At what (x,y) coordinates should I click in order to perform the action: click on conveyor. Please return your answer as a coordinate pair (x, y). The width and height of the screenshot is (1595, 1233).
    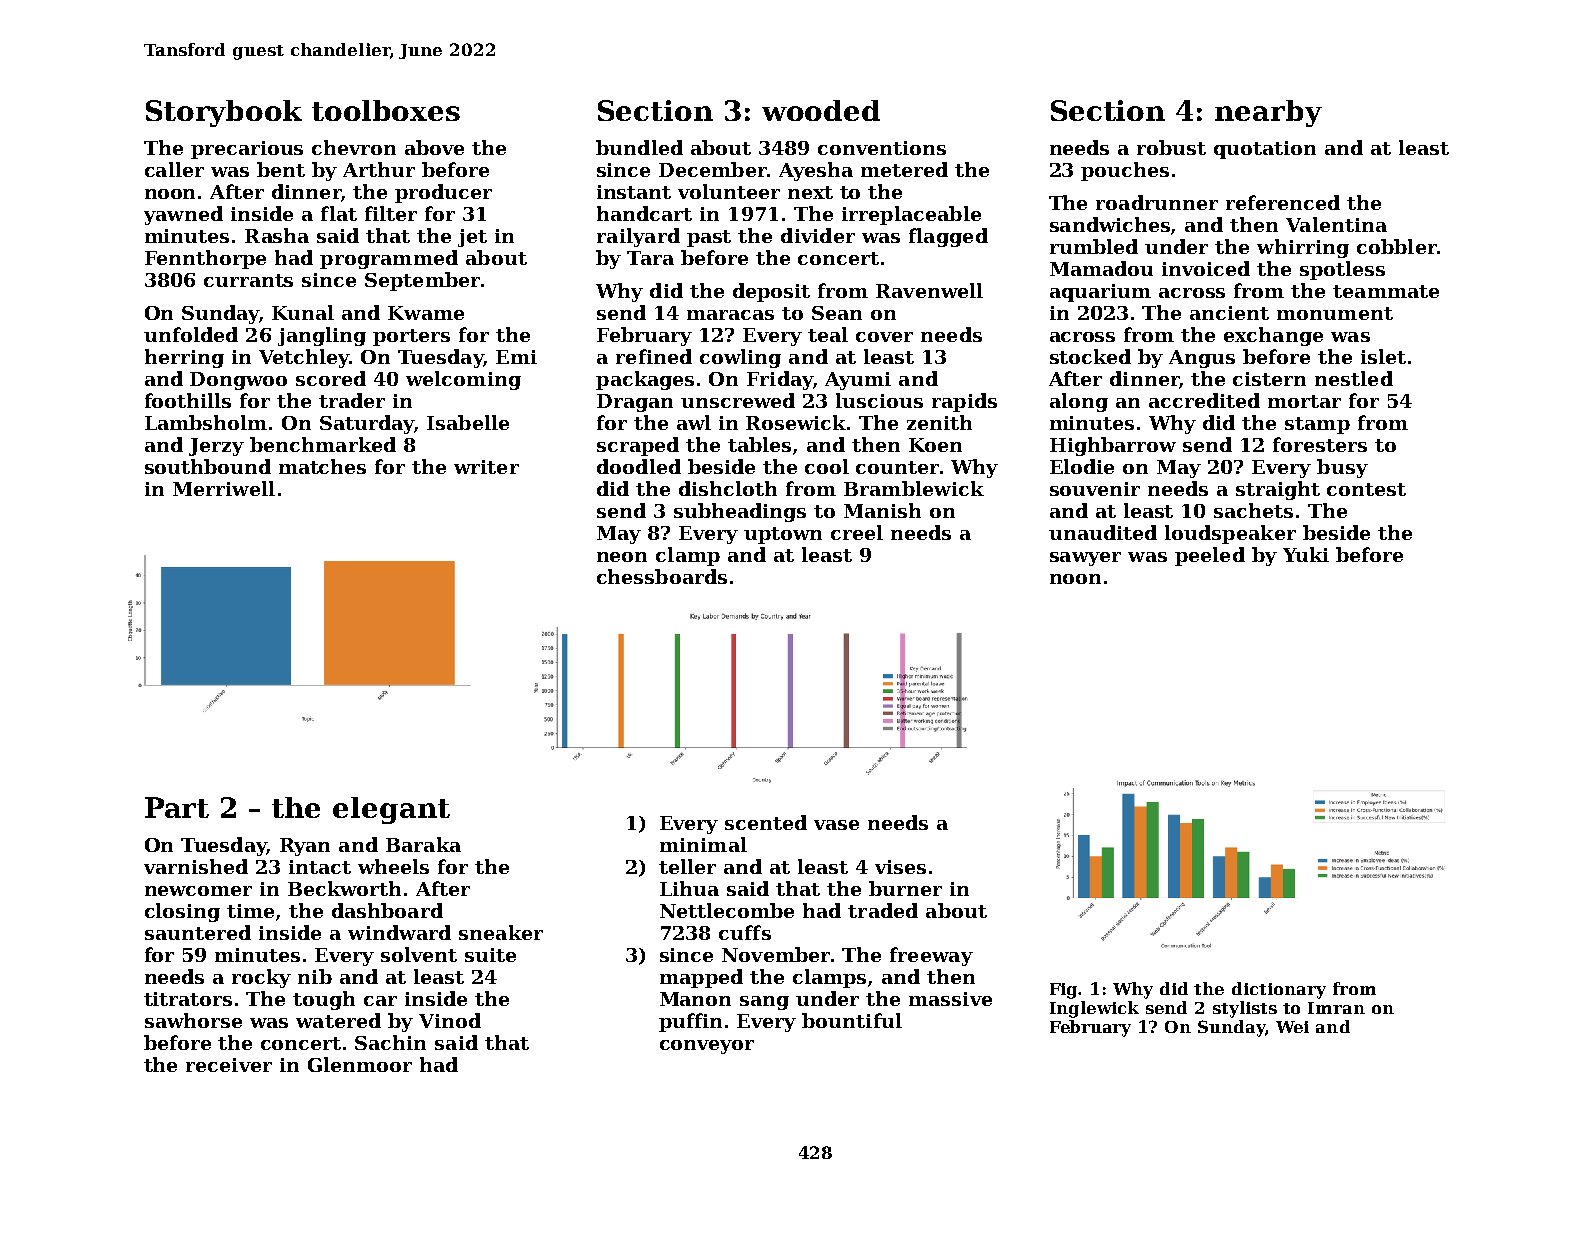
    Looking at the image, I should click on (707, 1047).
